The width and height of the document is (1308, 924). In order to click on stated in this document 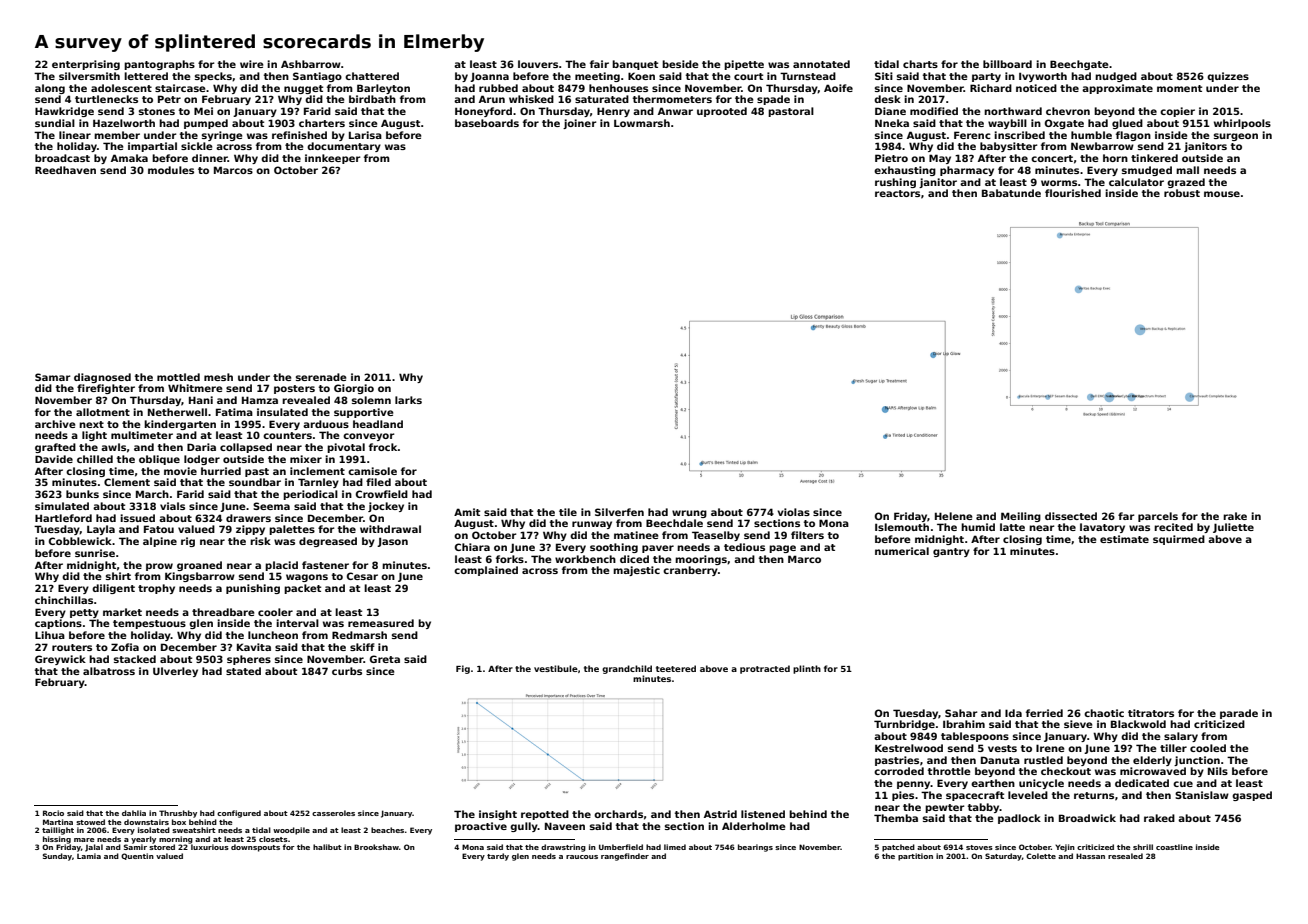, I will do `click(243, 671)`.
